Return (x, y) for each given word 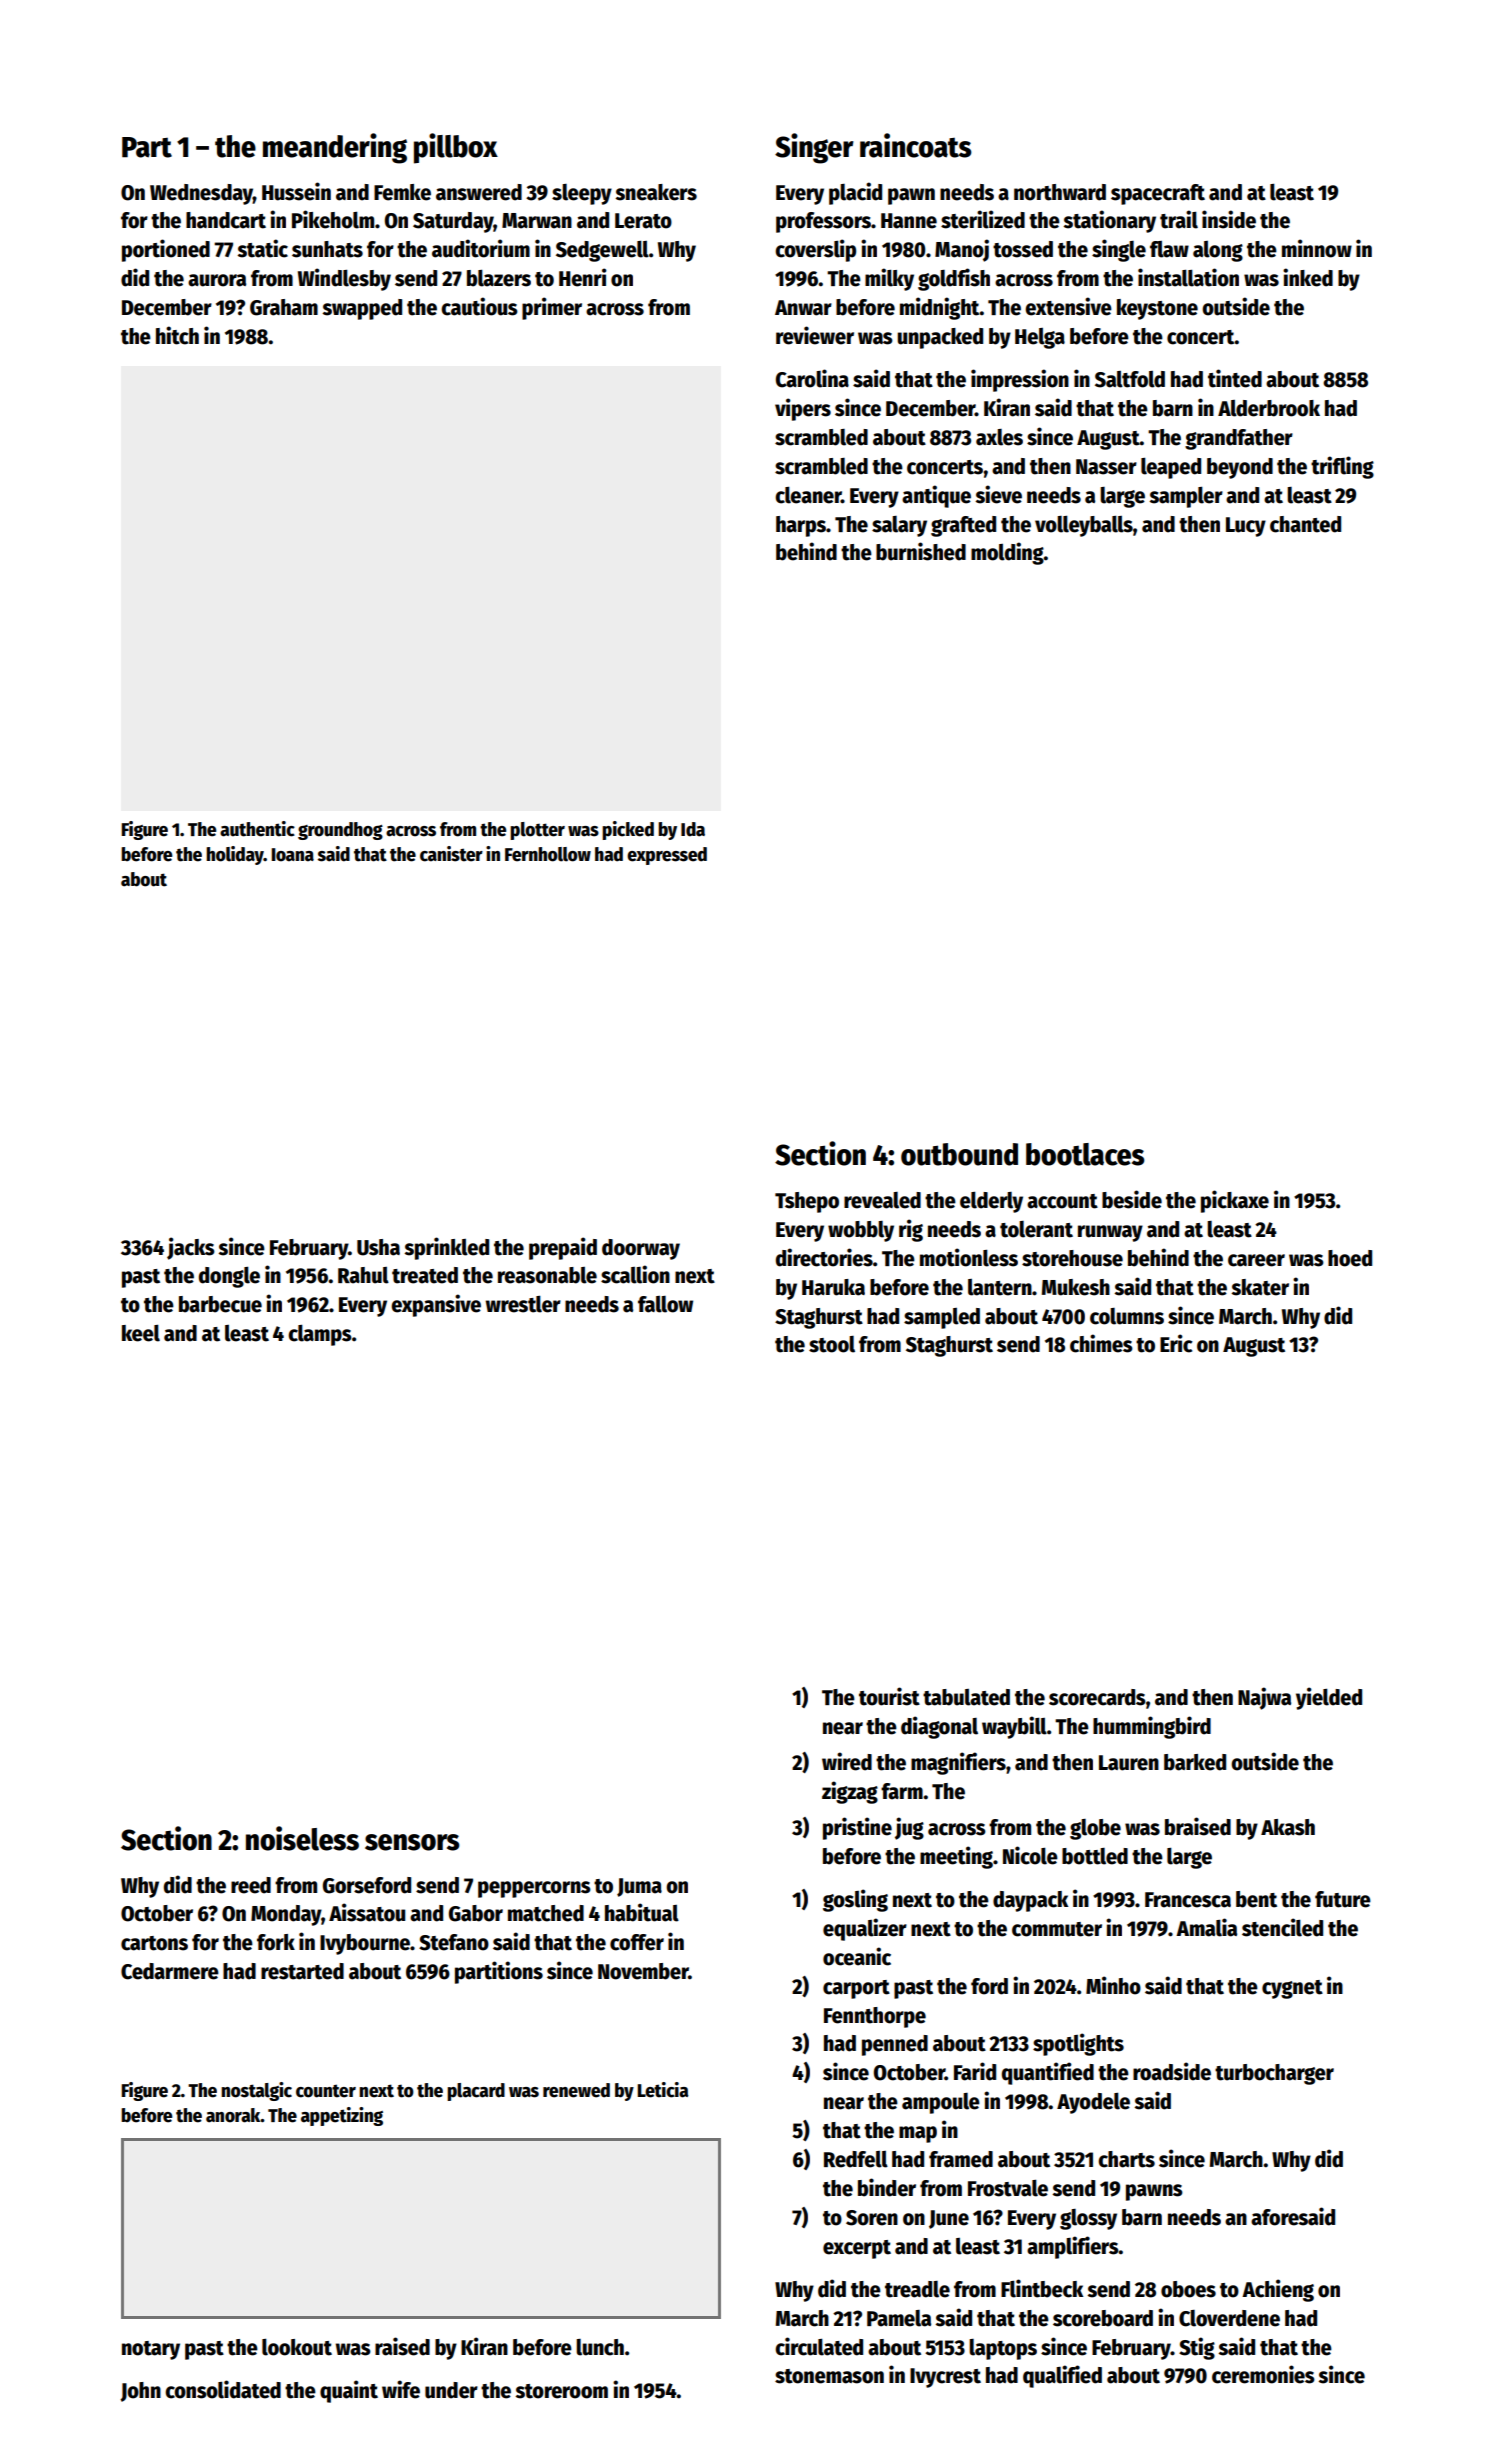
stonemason (829, 2376)
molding (1007, 553)
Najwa (1264, 1698)
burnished (921, 551)
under (451, 2390)
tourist (889, 1696)
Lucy (1246, 527)
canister (451, 854)
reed (251, 1885)
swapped (362, 309)
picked (628, 830)
